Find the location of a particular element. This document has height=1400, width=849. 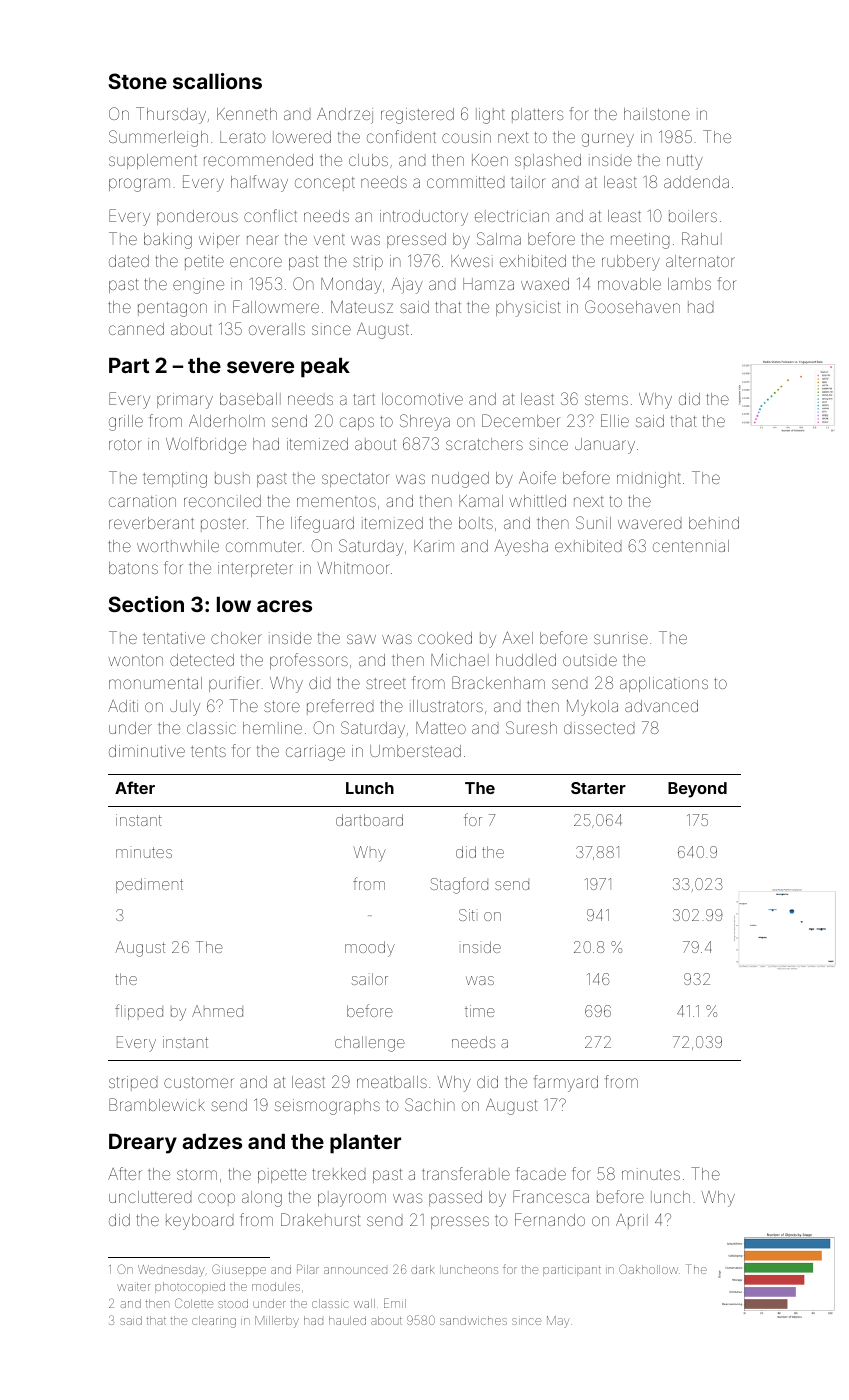

Stagford is located at coordinates (459, 885).
